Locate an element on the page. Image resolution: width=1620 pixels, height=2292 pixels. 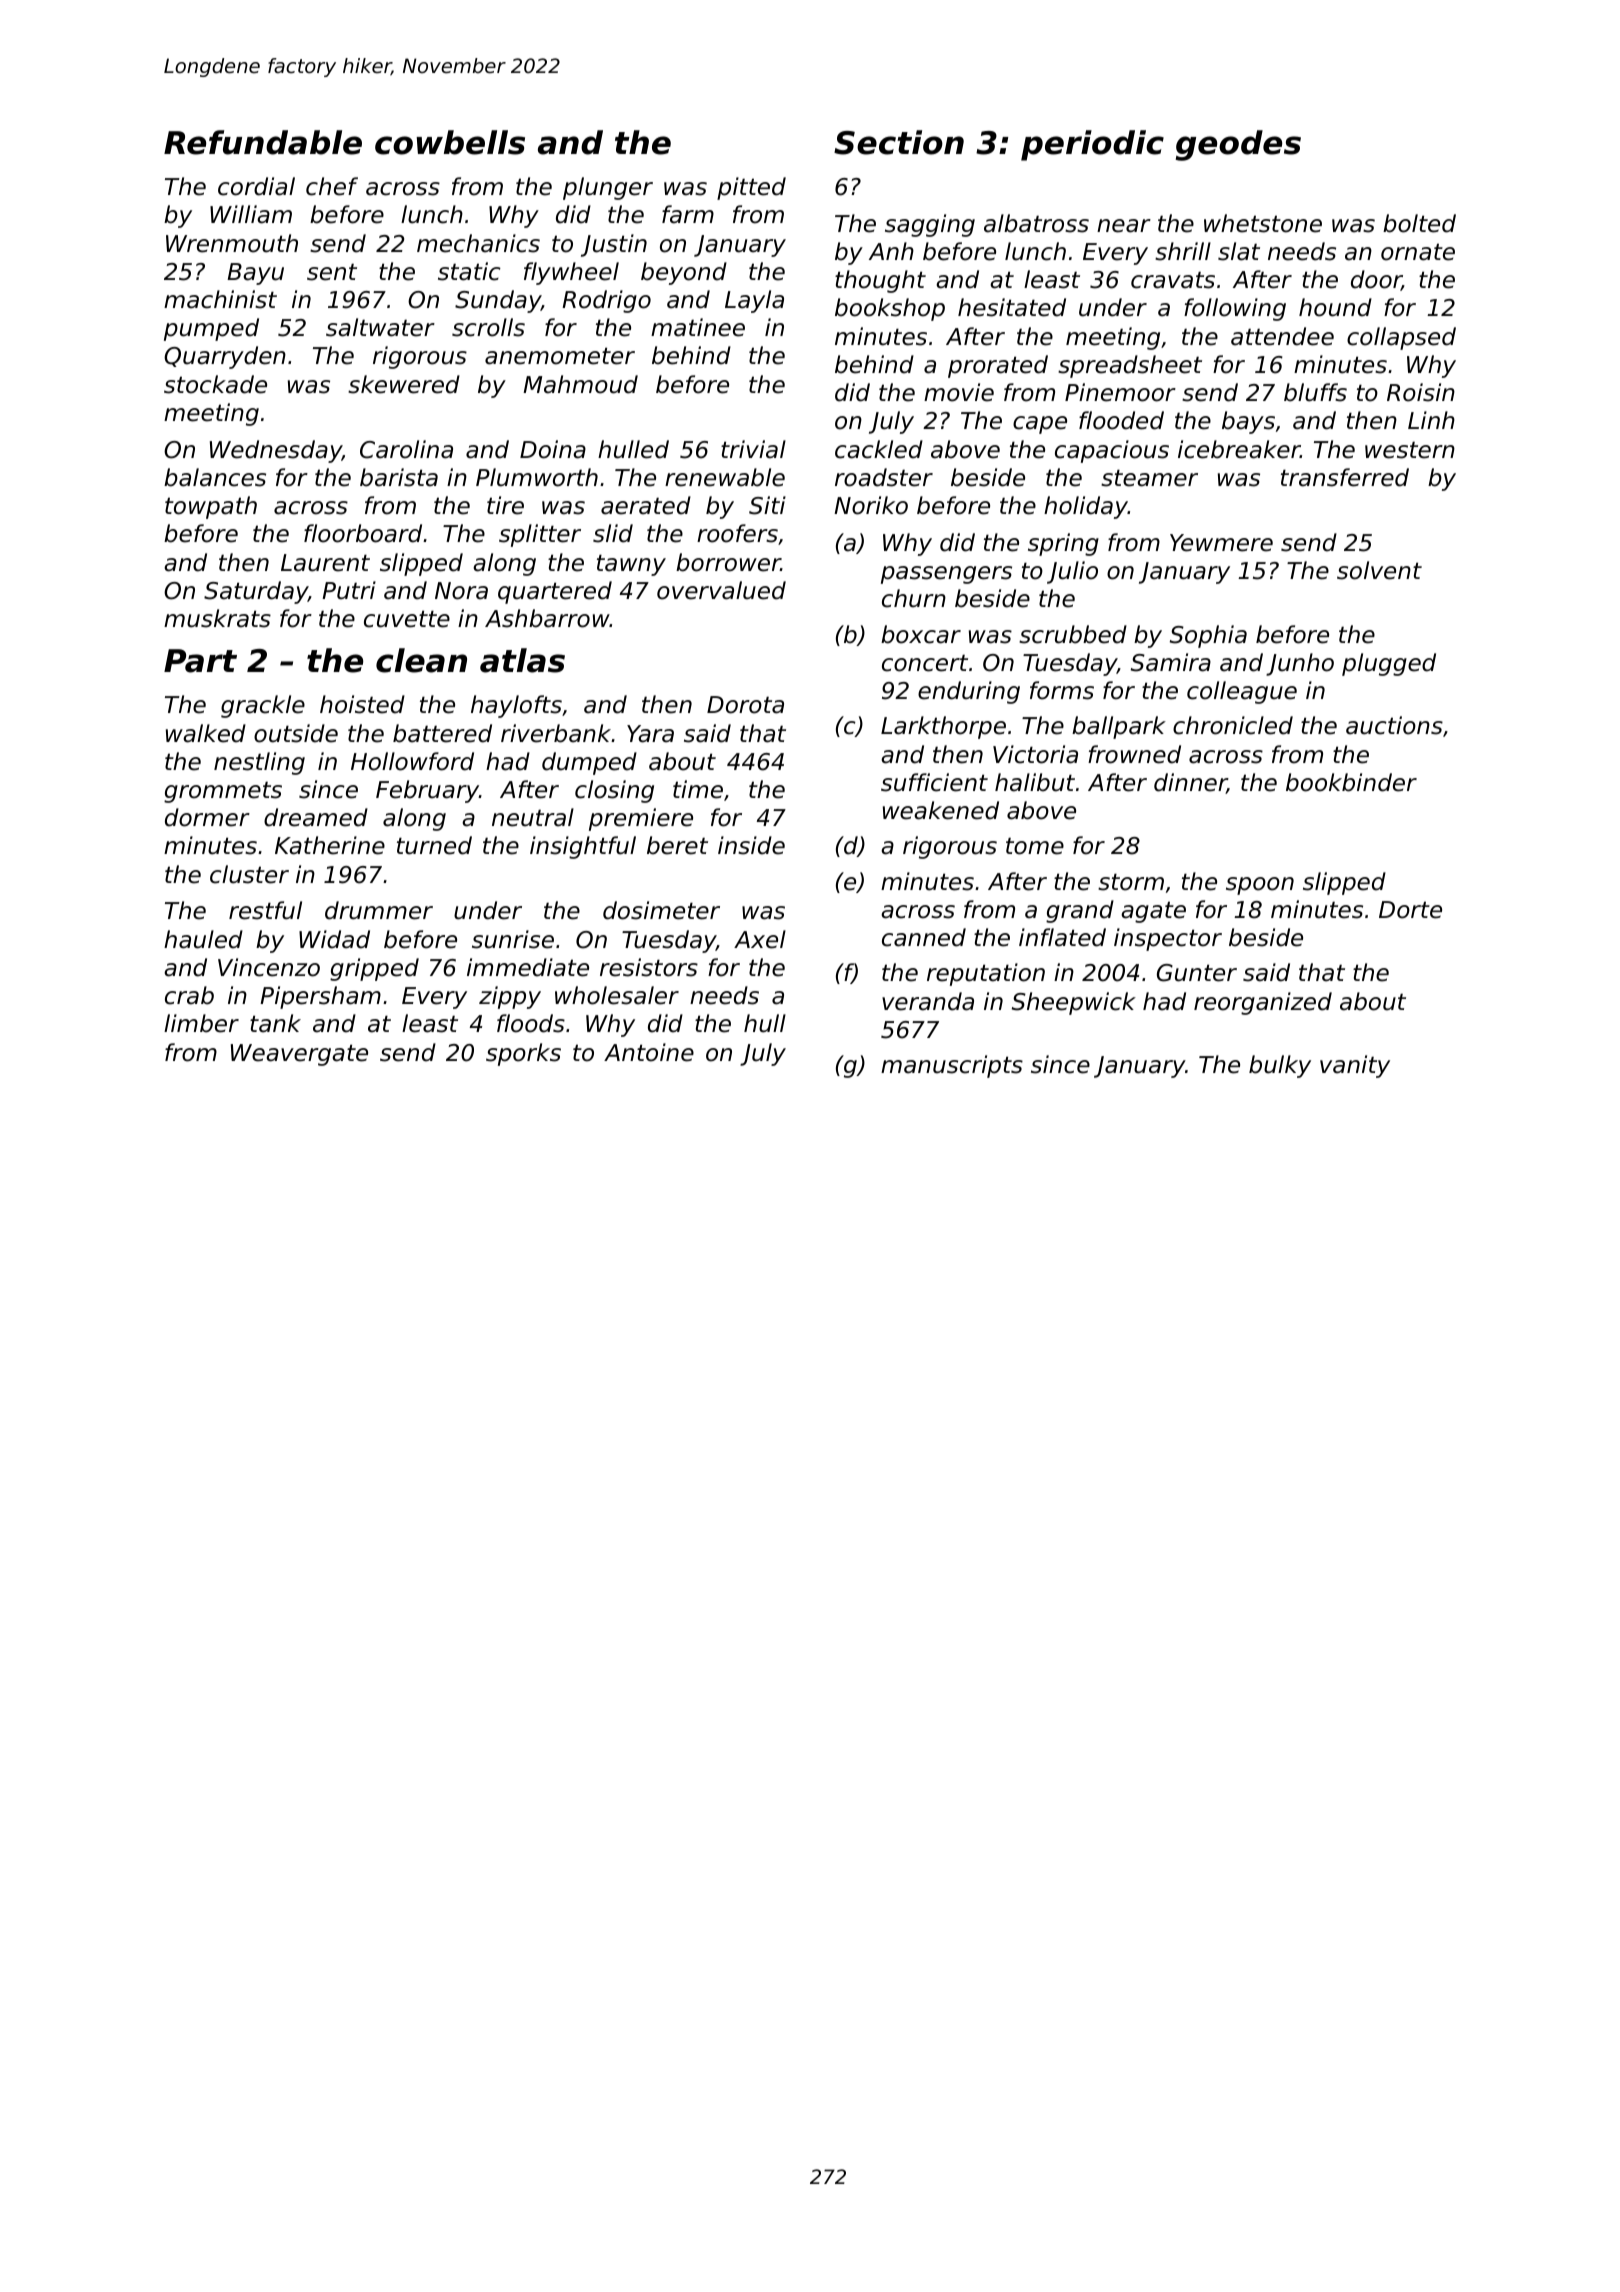
Sophia is located at coordinates (1208, 636).
